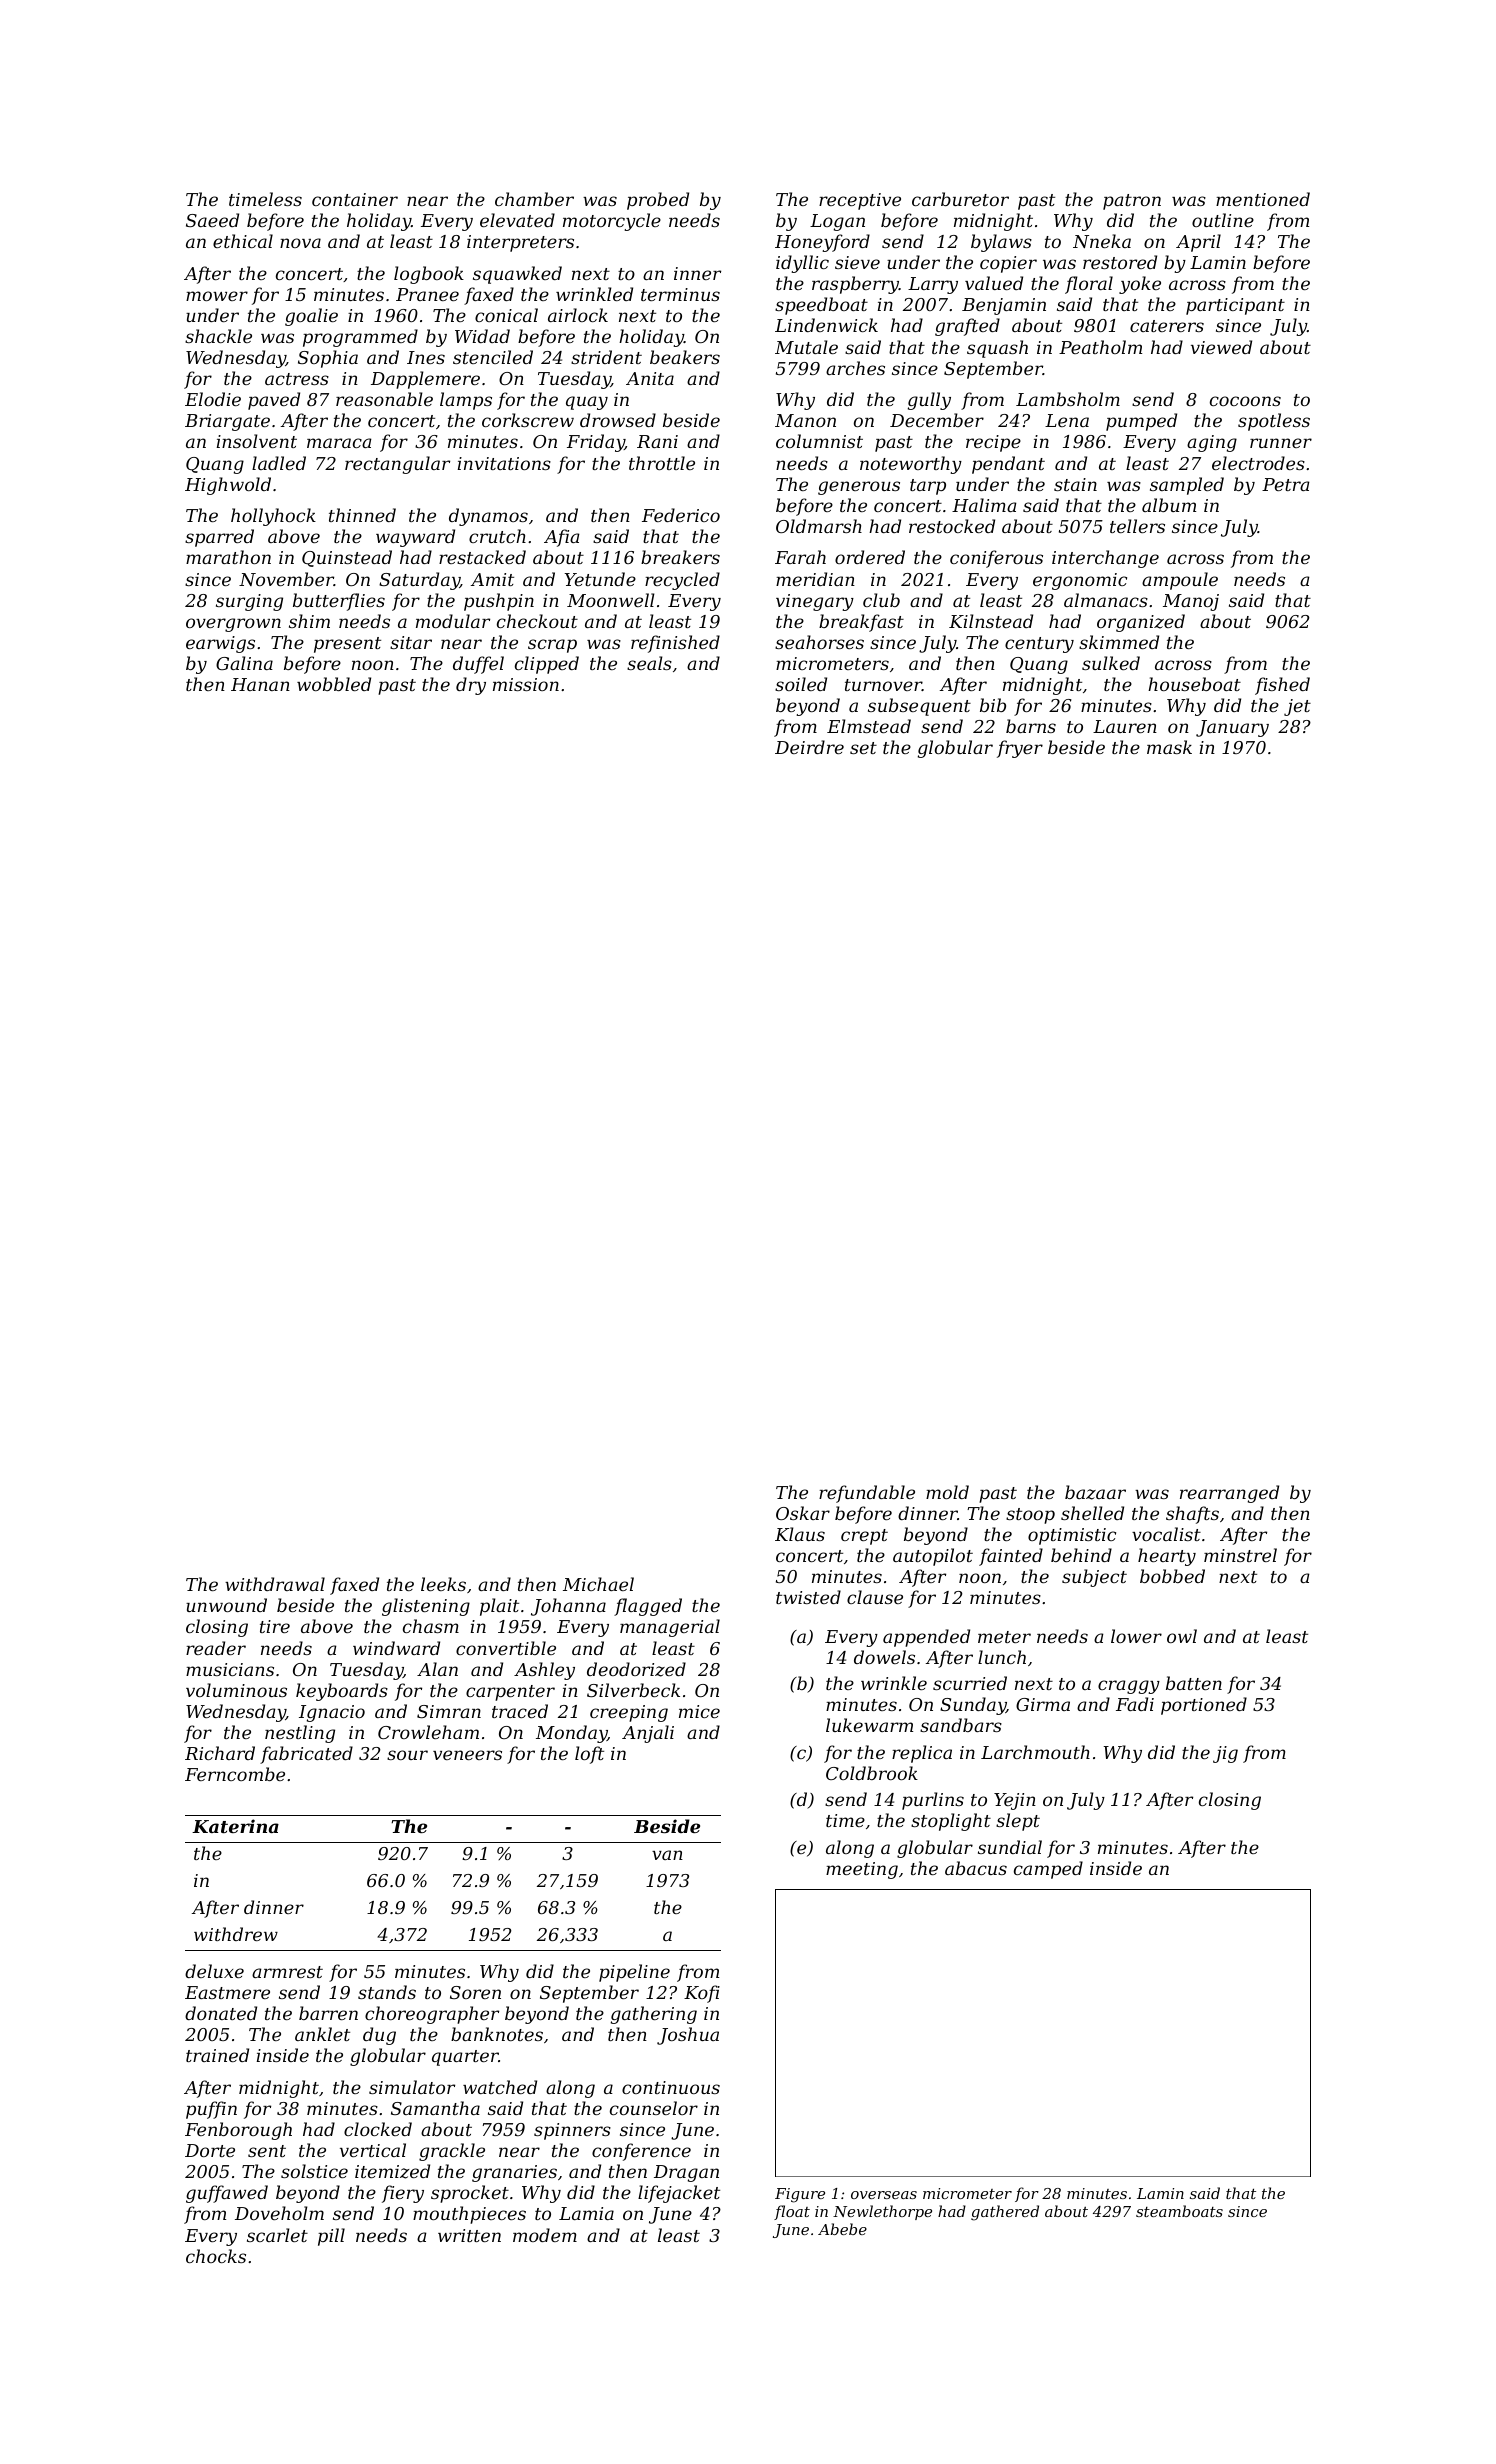 This page has width=1496, height=2464. What do you see at coordinates (1286, 484) in the page?
I see `Petra` at bounding box center [1286, 484].
